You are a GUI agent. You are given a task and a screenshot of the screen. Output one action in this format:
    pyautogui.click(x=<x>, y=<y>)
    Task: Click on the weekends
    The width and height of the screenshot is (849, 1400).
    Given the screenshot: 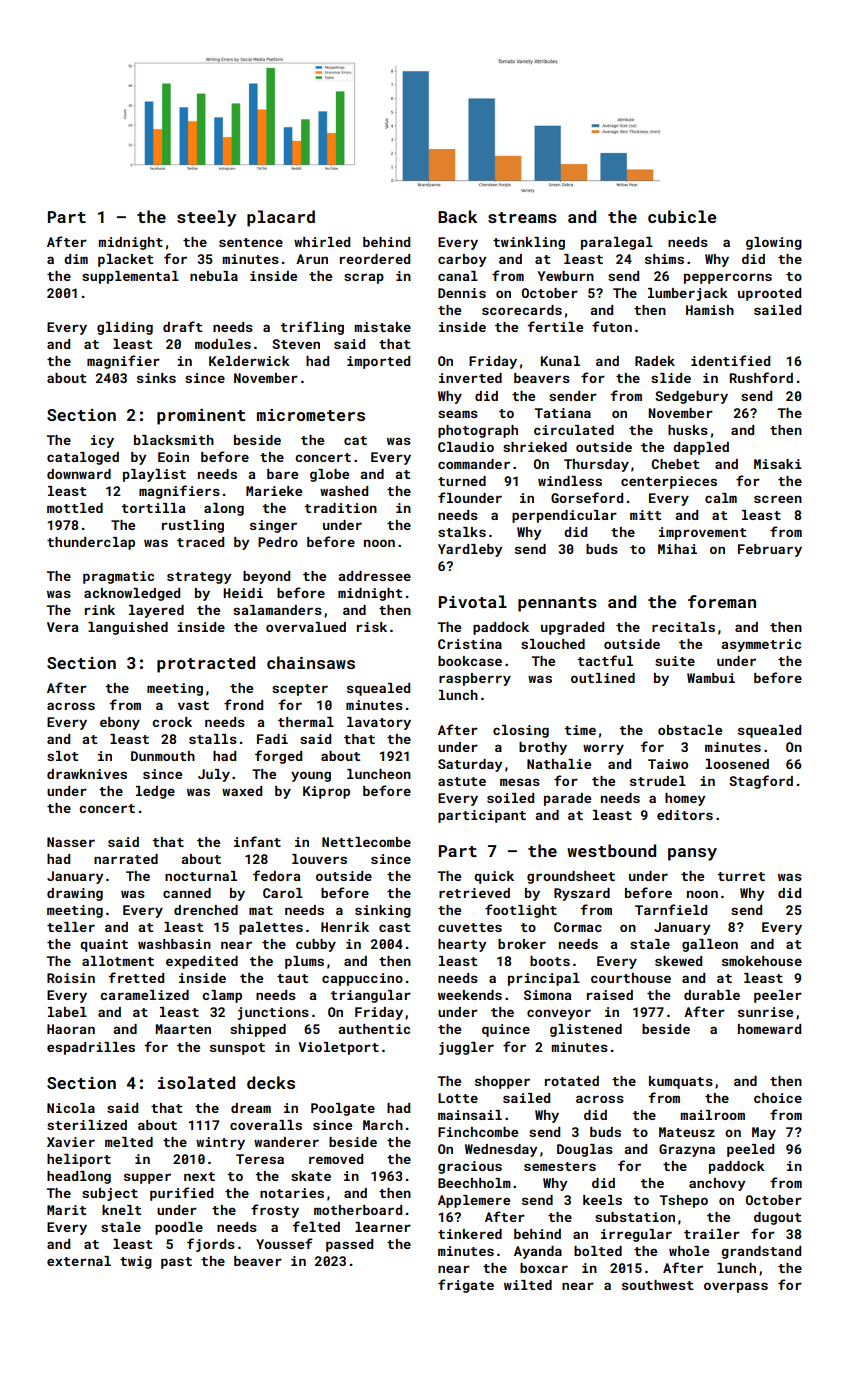 What is the action you would take?
    pyautogui.click(x=470, y=995)
